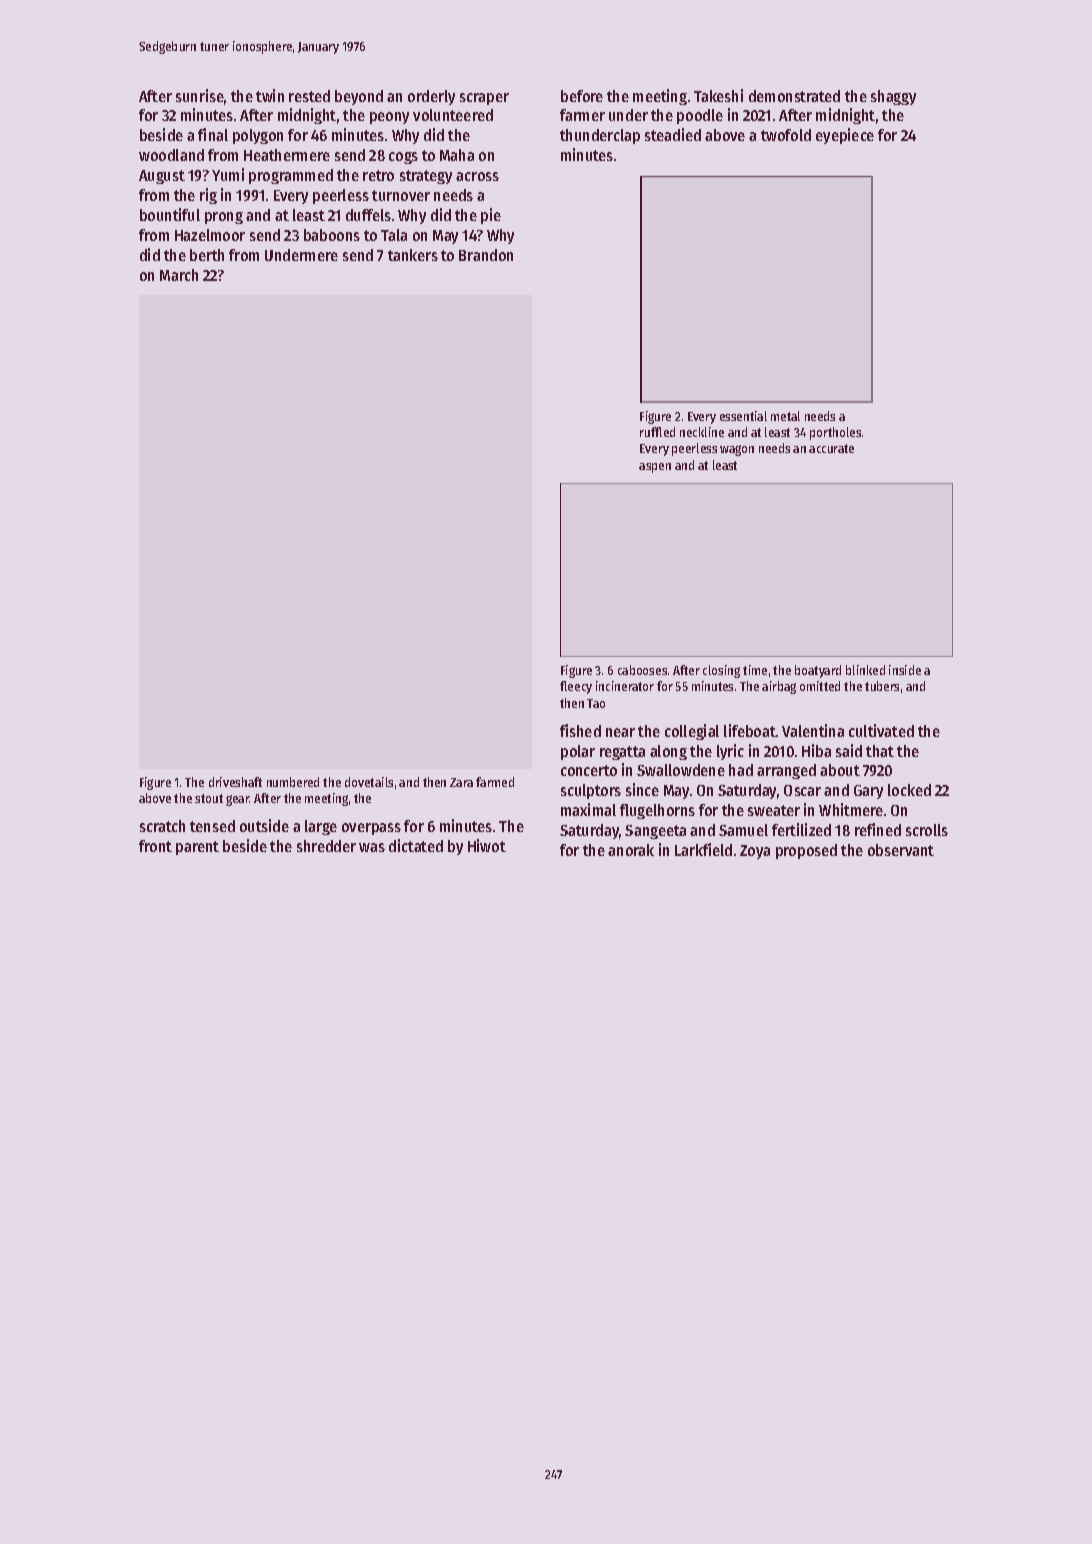 Image resolution: width=1092 pixels, height=1544 pixels. Describe the element at coordinates (576, 687) in the document. I see `fleecy` at that location.
